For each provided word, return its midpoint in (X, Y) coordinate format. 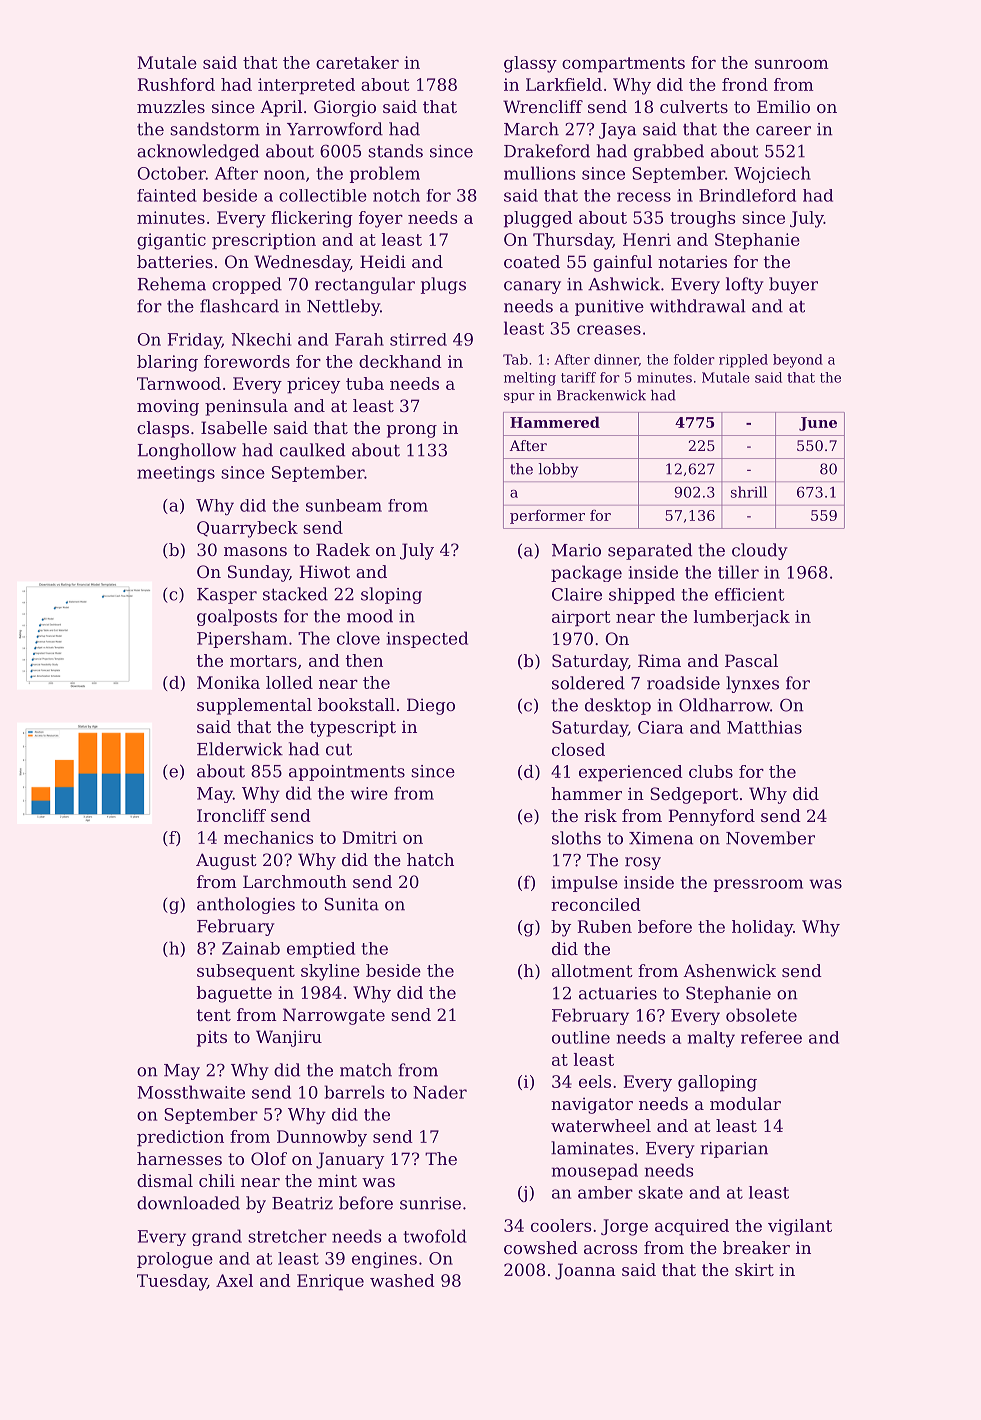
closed (578, 749)
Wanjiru (289, 1038)
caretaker (357, 62)
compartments (623, 65)
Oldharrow (724, 705)
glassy (530, 64)
